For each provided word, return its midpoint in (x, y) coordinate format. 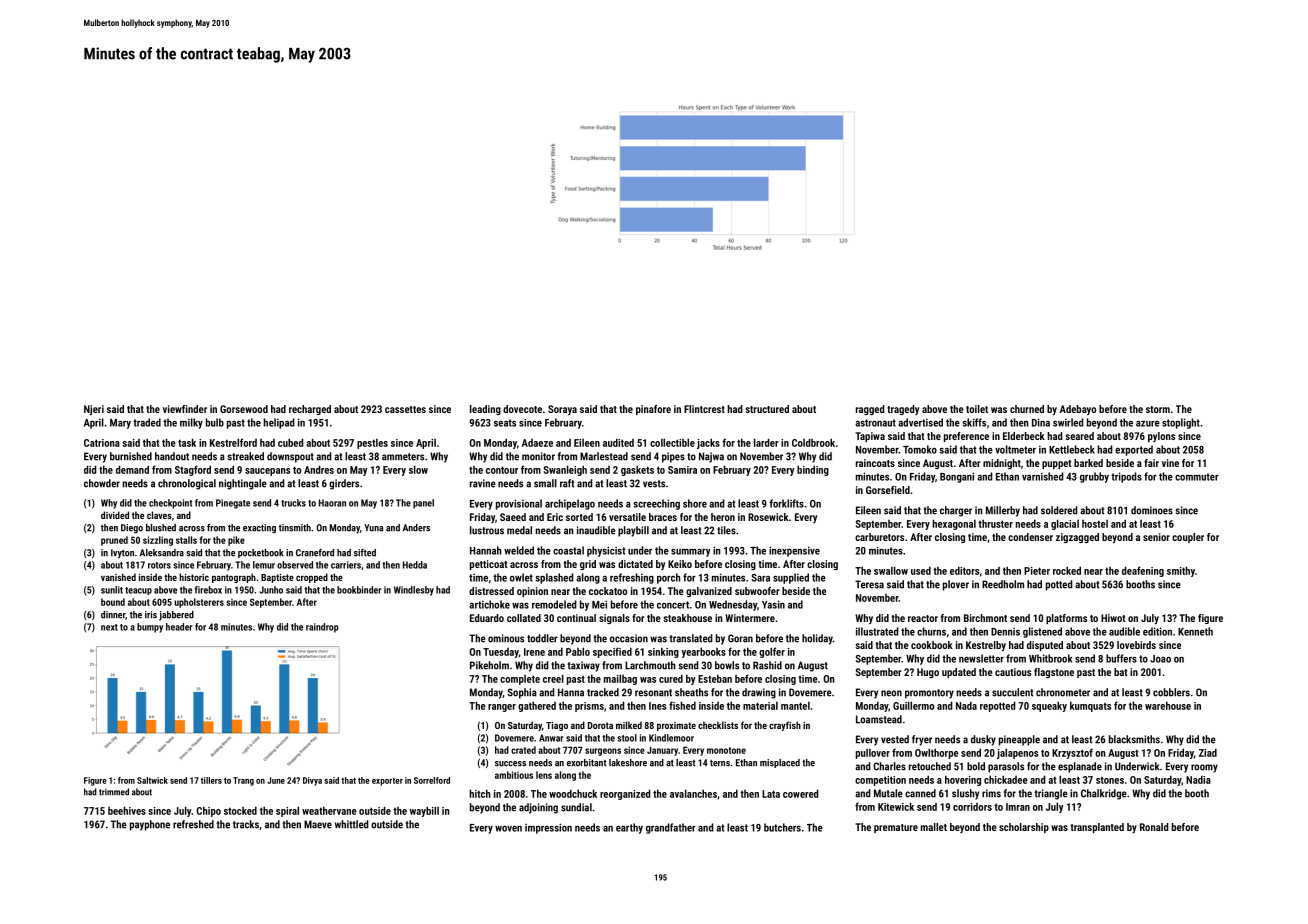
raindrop (322, 628)
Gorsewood (244, 409)
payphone (150, 825)
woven (508, 829)
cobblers (1171, 692)
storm (1158, 409)
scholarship (1024, 828)
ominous (506, 638)
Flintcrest (704, 409)
